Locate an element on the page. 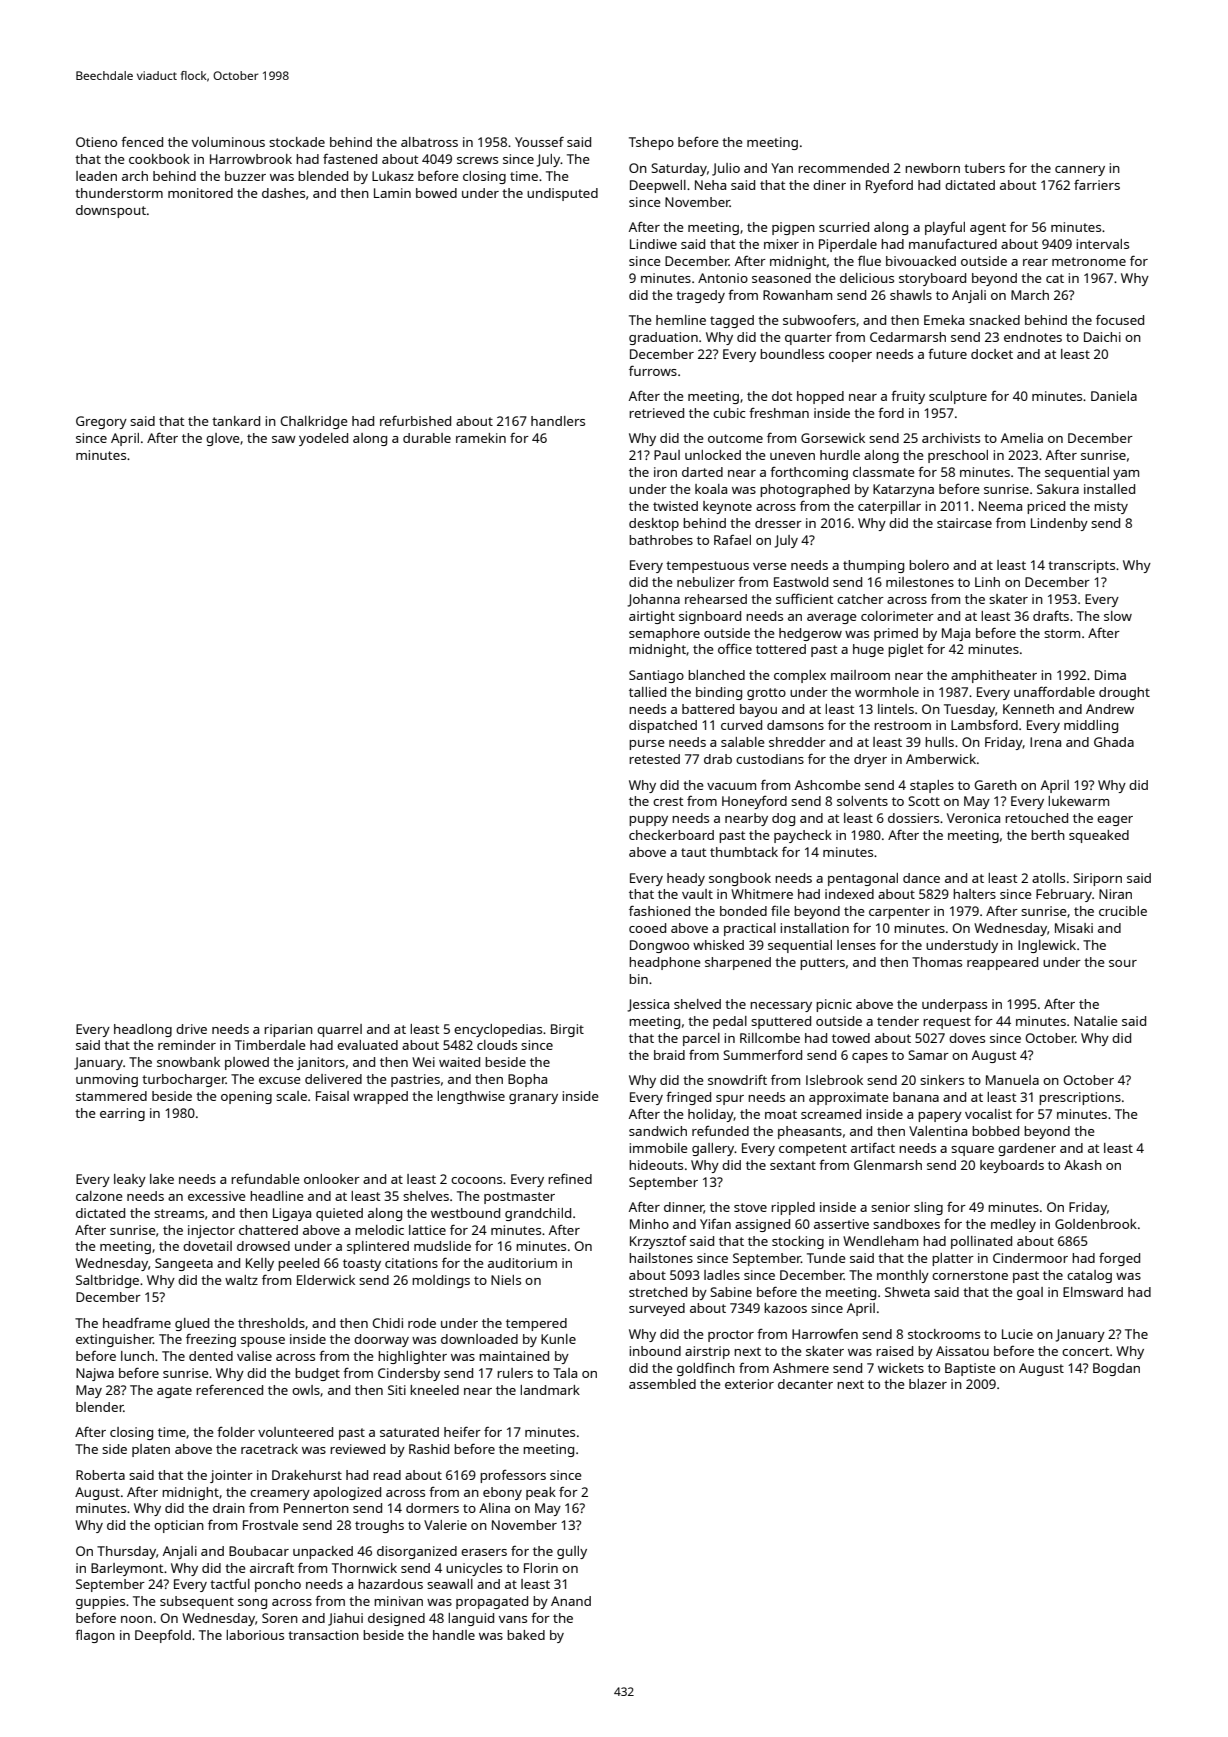  Bogdan is located at coordinates (1116, 1369).
